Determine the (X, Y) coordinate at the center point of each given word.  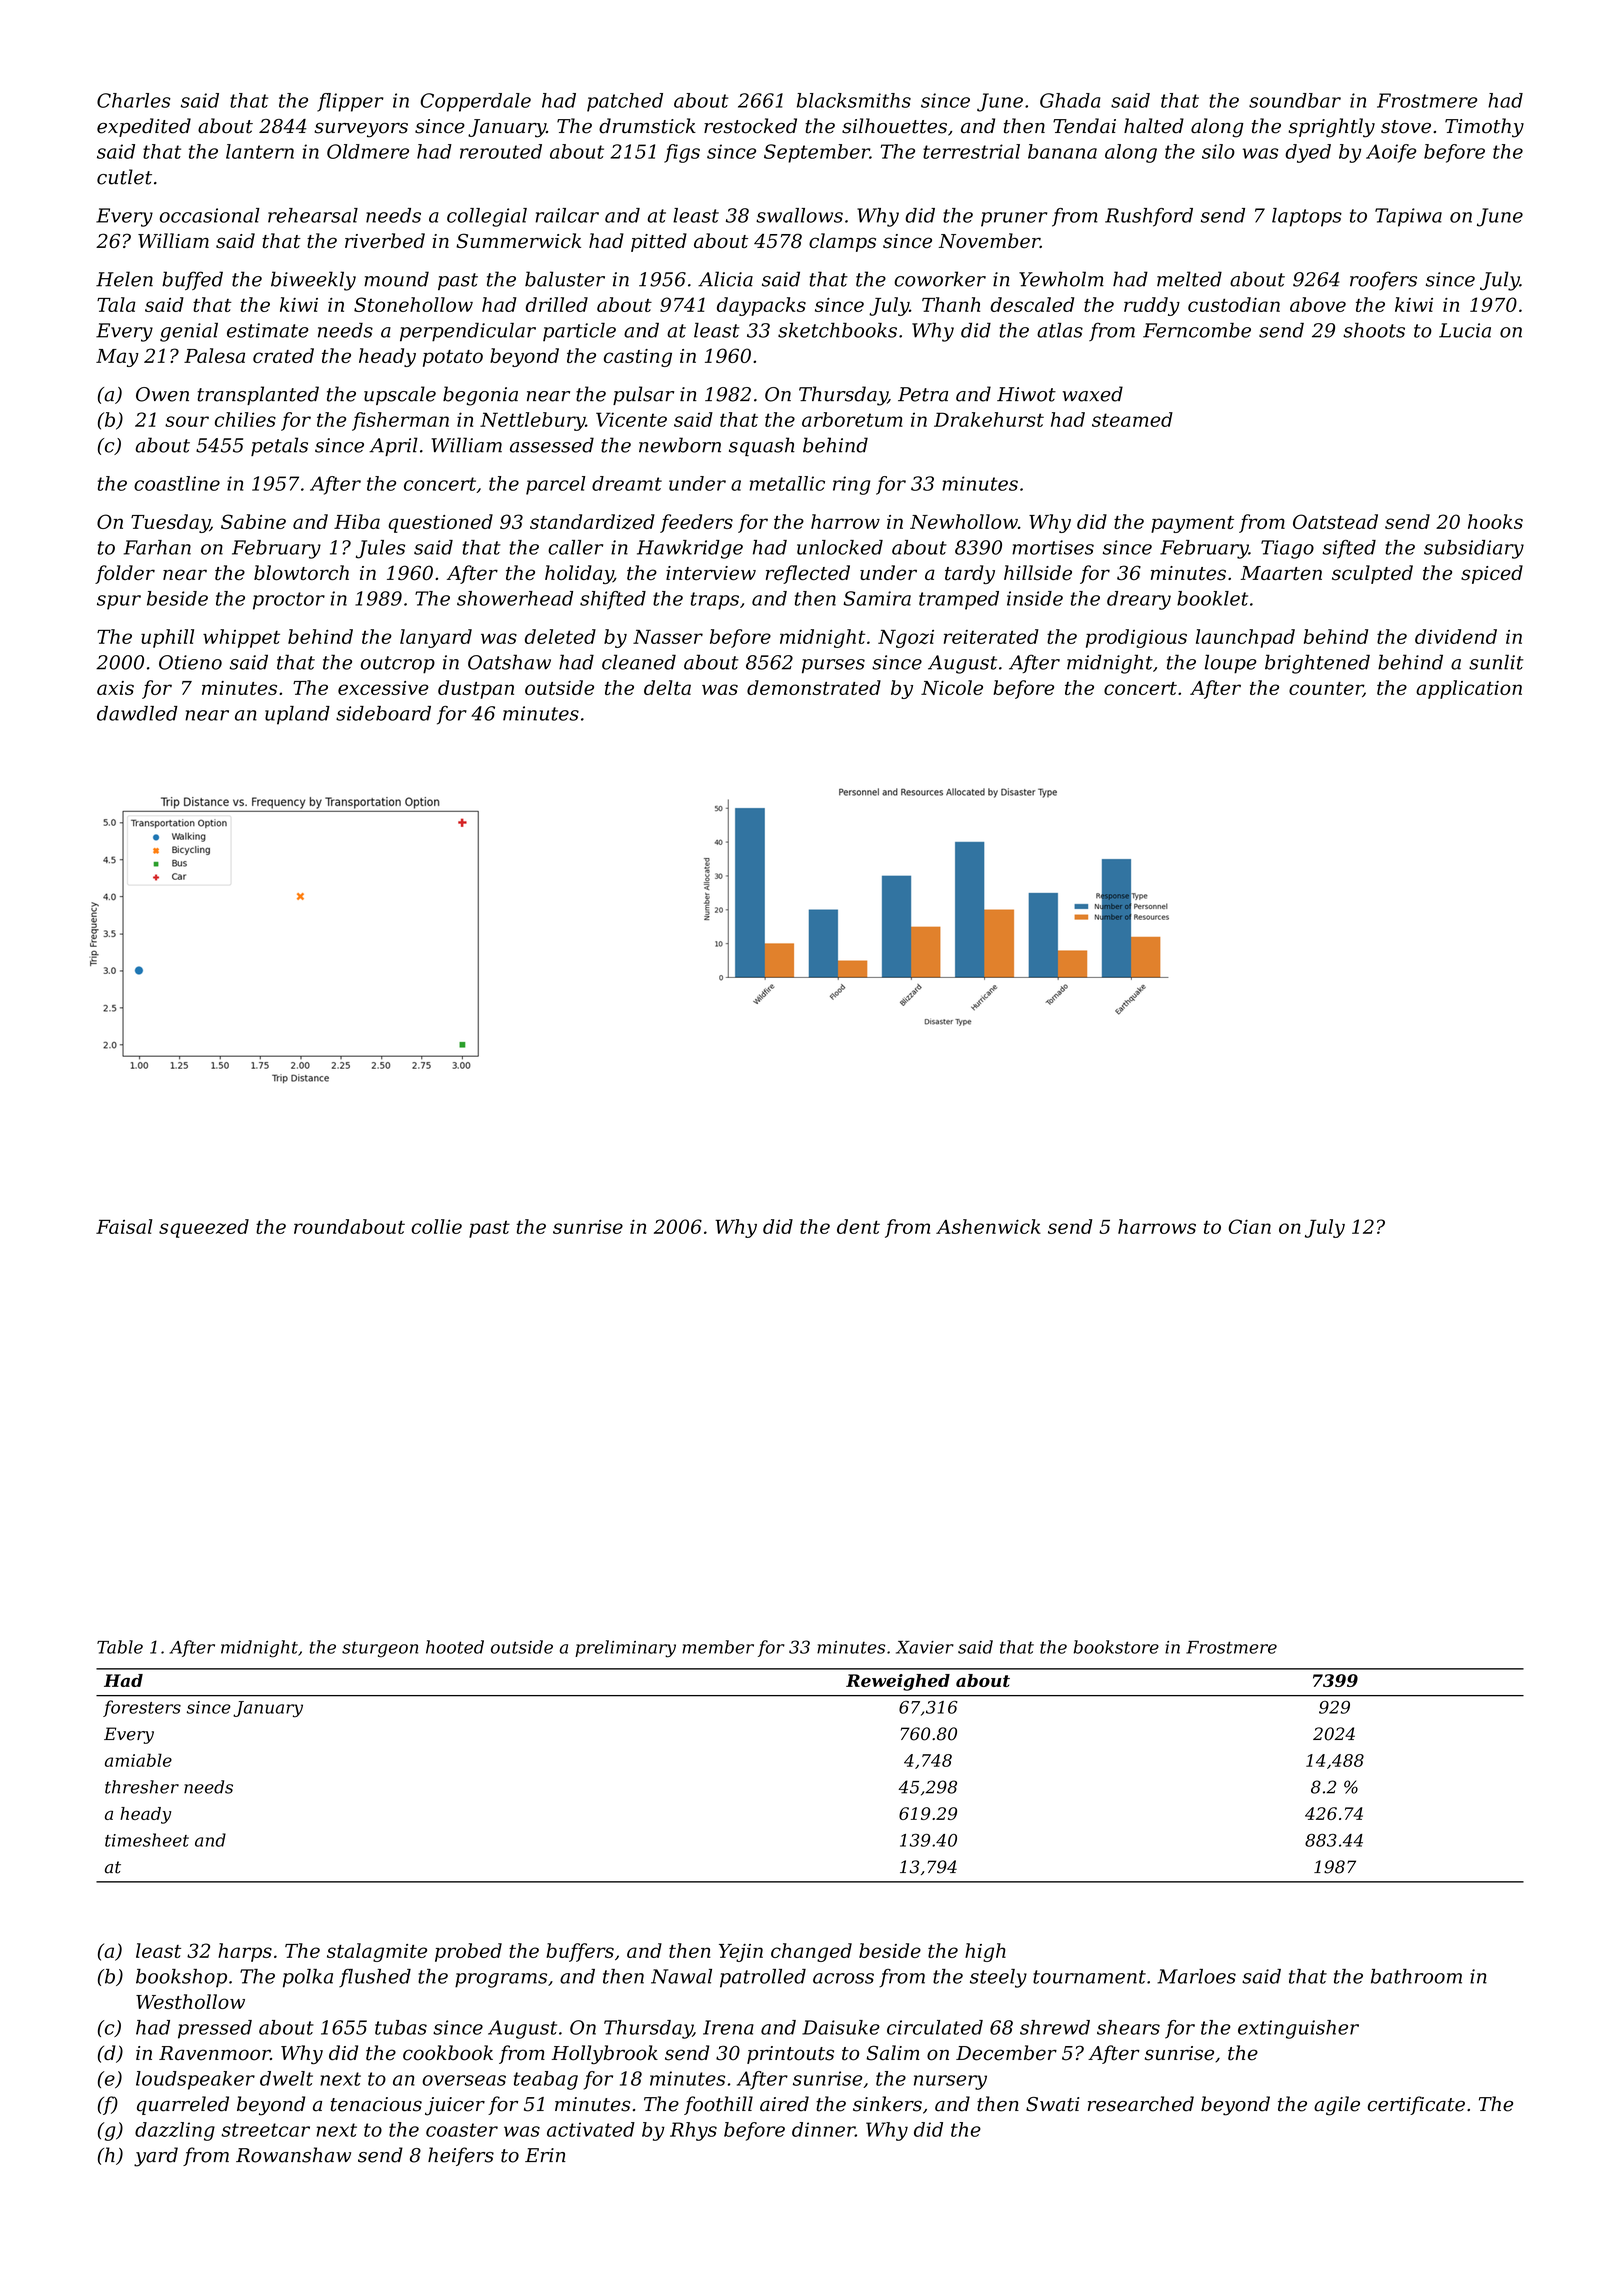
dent (858, 1226)
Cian (1250, 1226)
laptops (1307, 217)
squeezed (204, 1228)
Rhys (693, 2131)
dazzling (175, 2131)
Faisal (124, 1226)
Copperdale (476, 102)
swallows (799, 215)
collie (437, 1226)
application (1469, 689)
